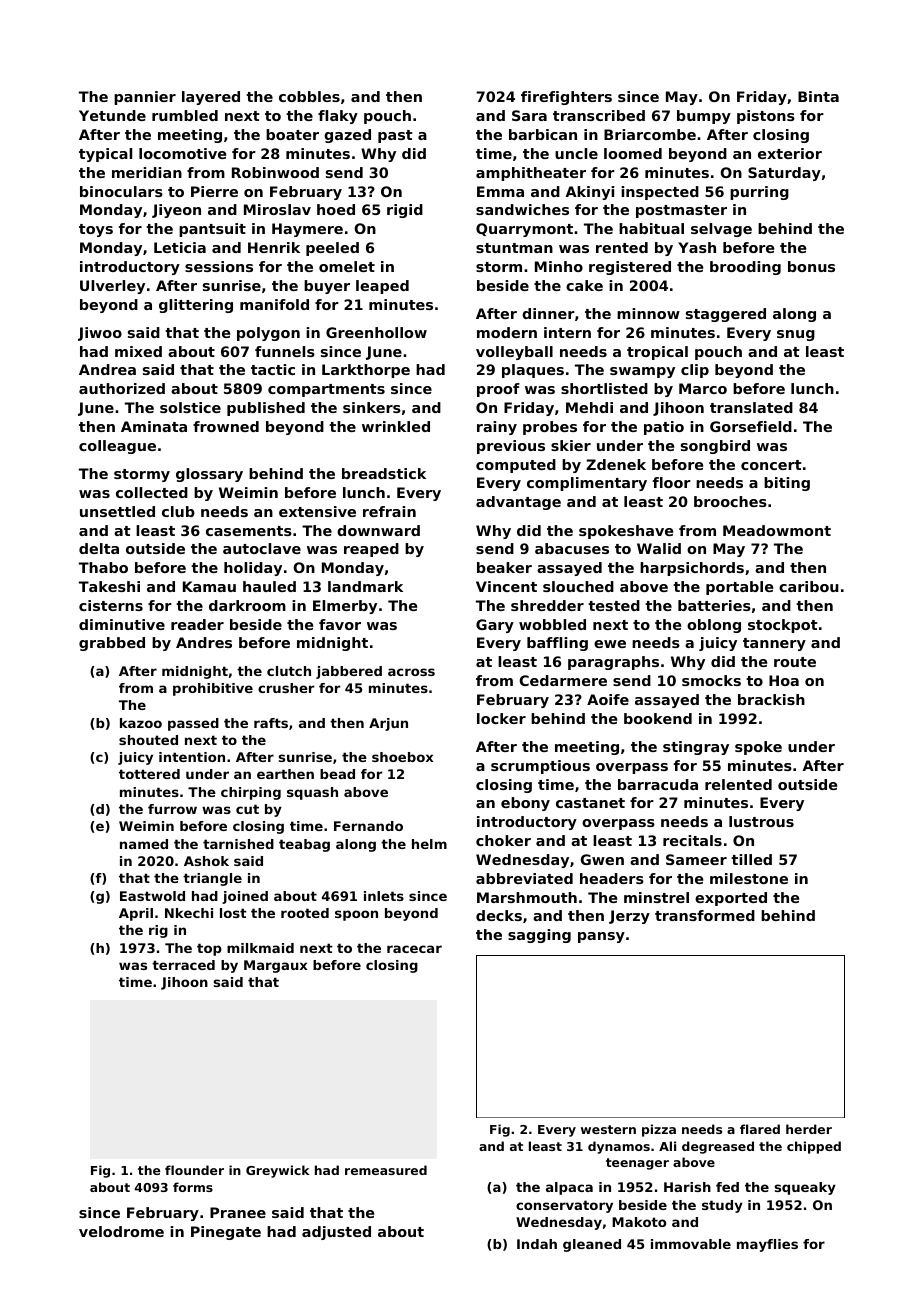 This screenshot has height=1308, width=924. What do you see at coordinates (251, 793) in the screenshot?
I see `chirping` at bounding box center [251, 793].
